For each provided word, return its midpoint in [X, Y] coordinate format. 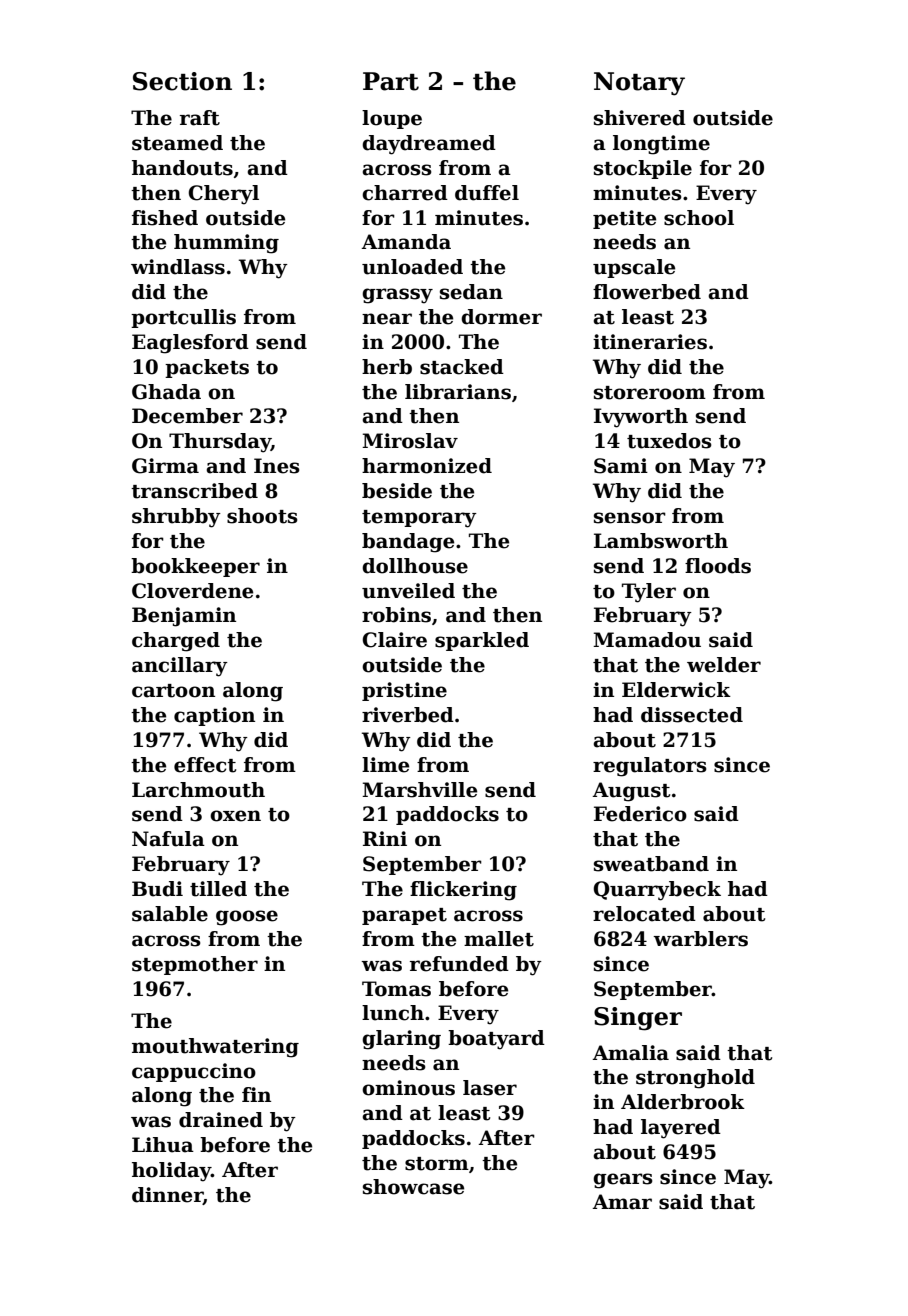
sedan [471, 292]
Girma [165, 466]
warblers [700, 939]
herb [387, 367]
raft [200, 118]
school [699, 218]
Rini [385, 838]
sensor [630, 518]
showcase [413, 1187]
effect [205, 765]
